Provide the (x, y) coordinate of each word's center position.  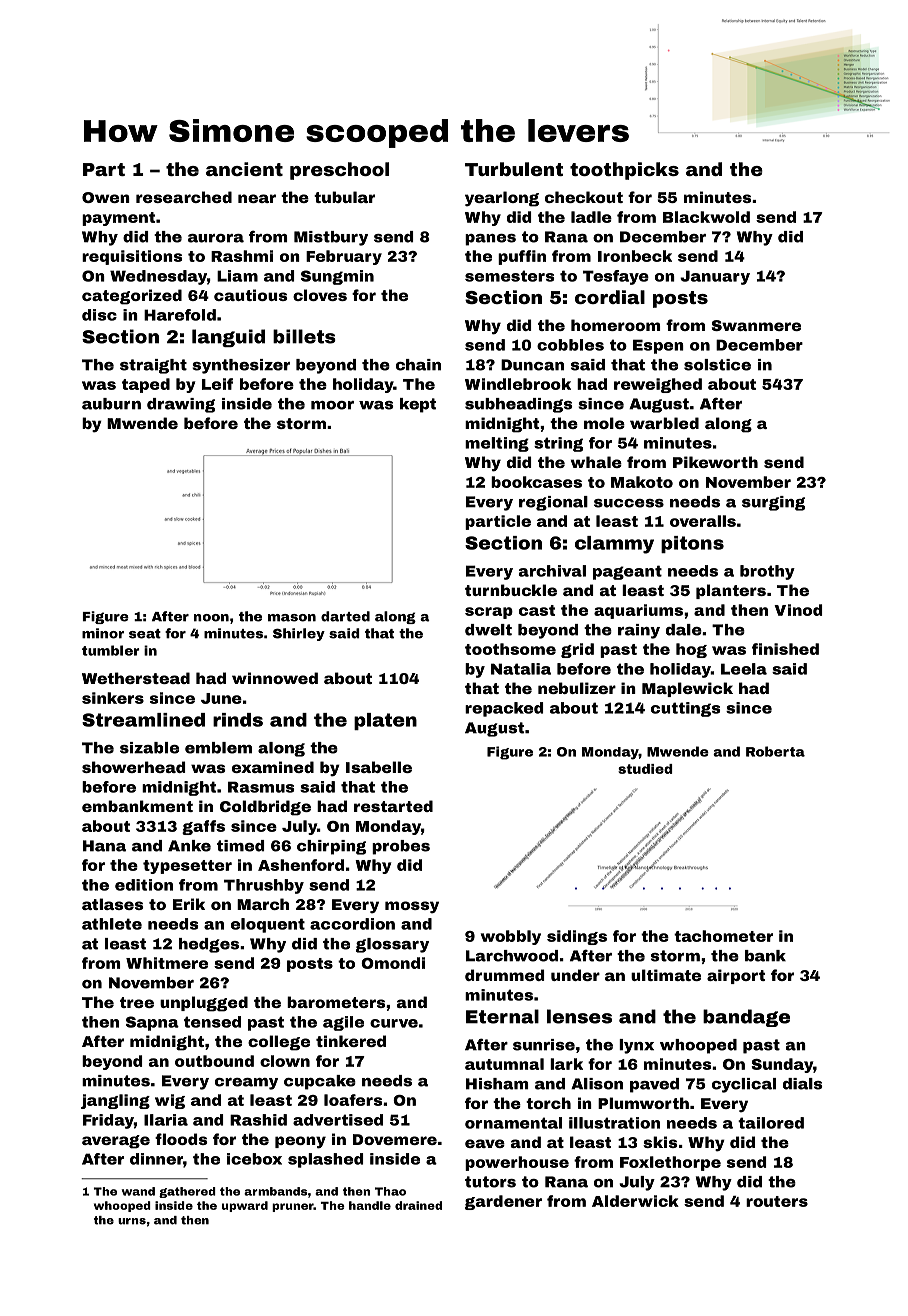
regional (553, 503)
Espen (658, 346)
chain (418, 365)
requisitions (132, 257)
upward (245, 1206)
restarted (393, 806)
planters (731, 591)
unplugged (204, 1004)
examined (273, 767)
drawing (181, 405)
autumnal (504, 1064)
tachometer (723, 936)
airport (736, 976)
